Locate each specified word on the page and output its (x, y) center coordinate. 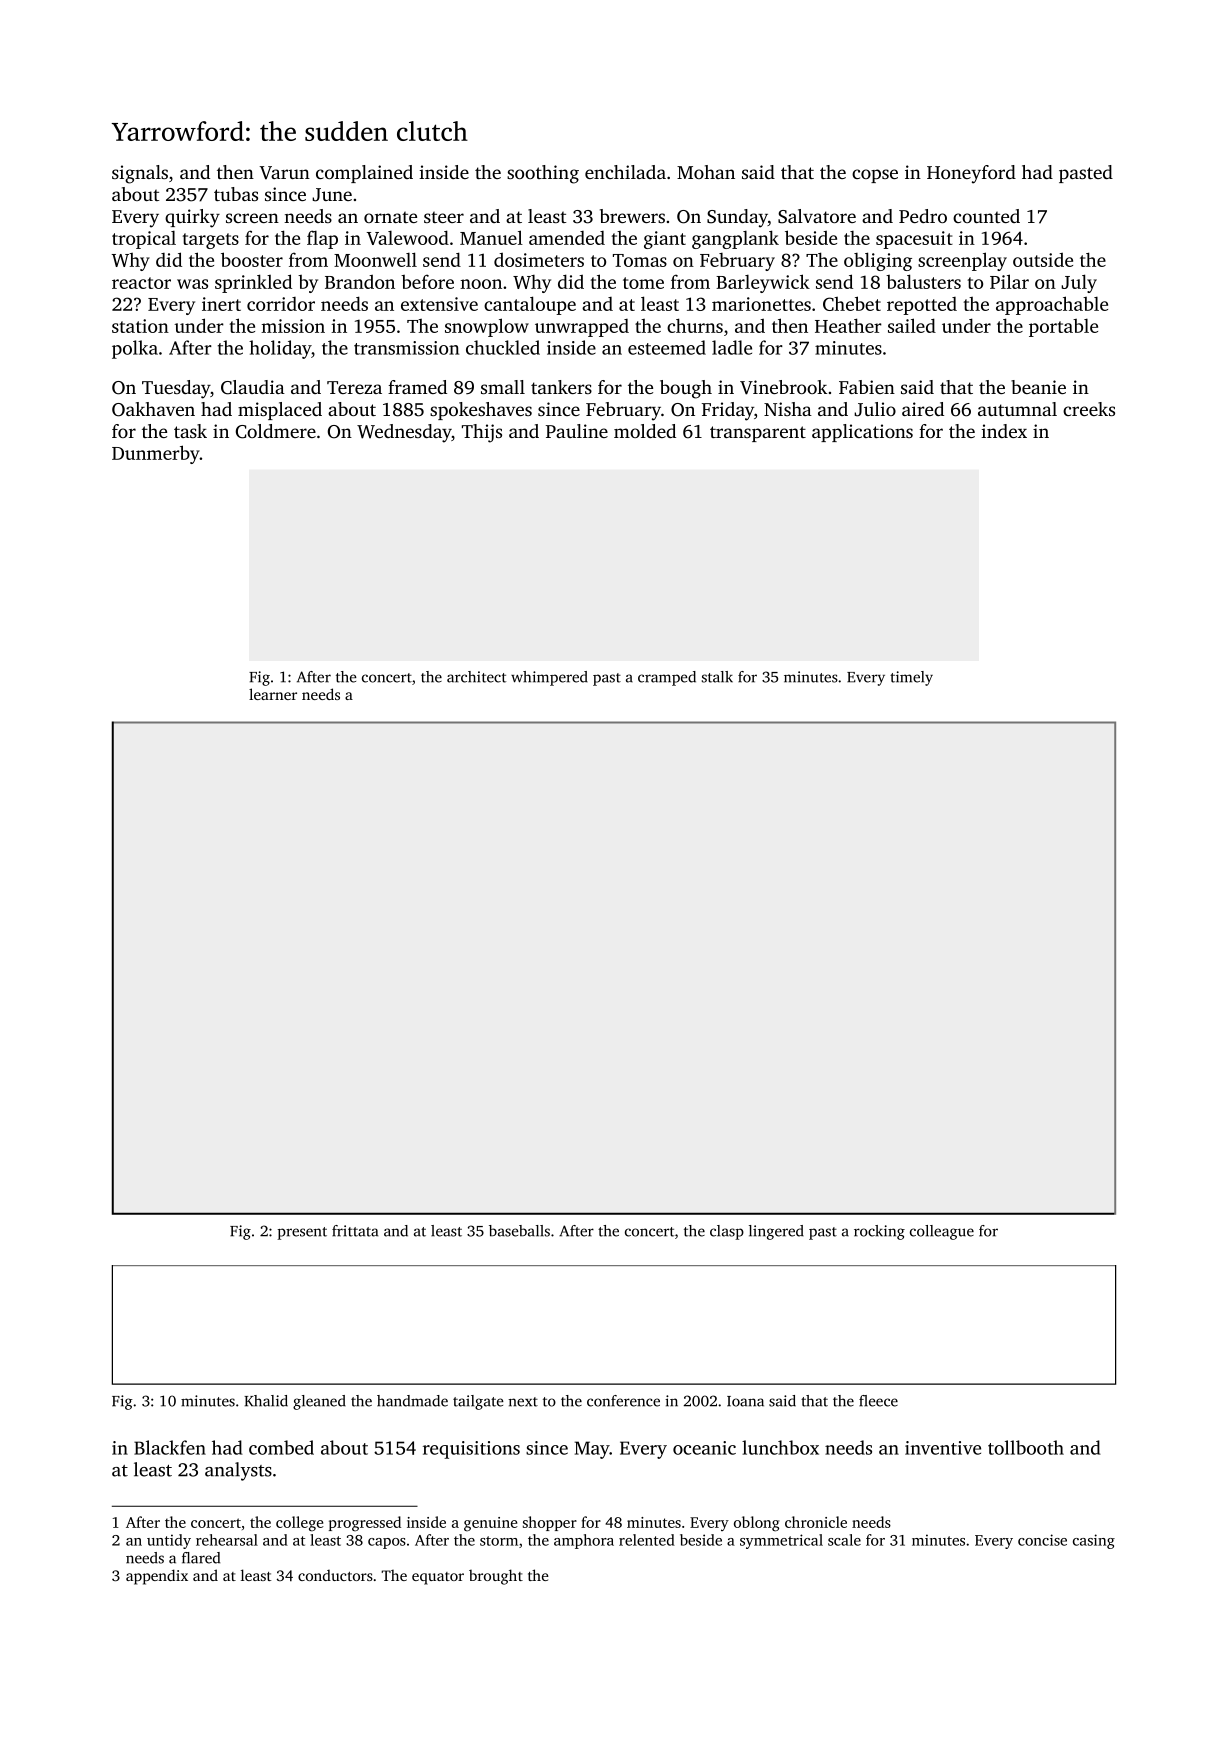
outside (1043, 260)
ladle (732, 347)
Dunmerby (156, 454)
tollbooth (1026, 1447)
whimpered (549, 678)
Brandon (360, 282)
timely (911, 678)
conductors (335, 1575)
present (302, 1233)
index (1004, 431)
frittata (355, 1231)
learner (273, 694)
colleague (942, 1232)
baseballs (519, 1231)
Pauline (577, 431)
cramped (667, 678)
